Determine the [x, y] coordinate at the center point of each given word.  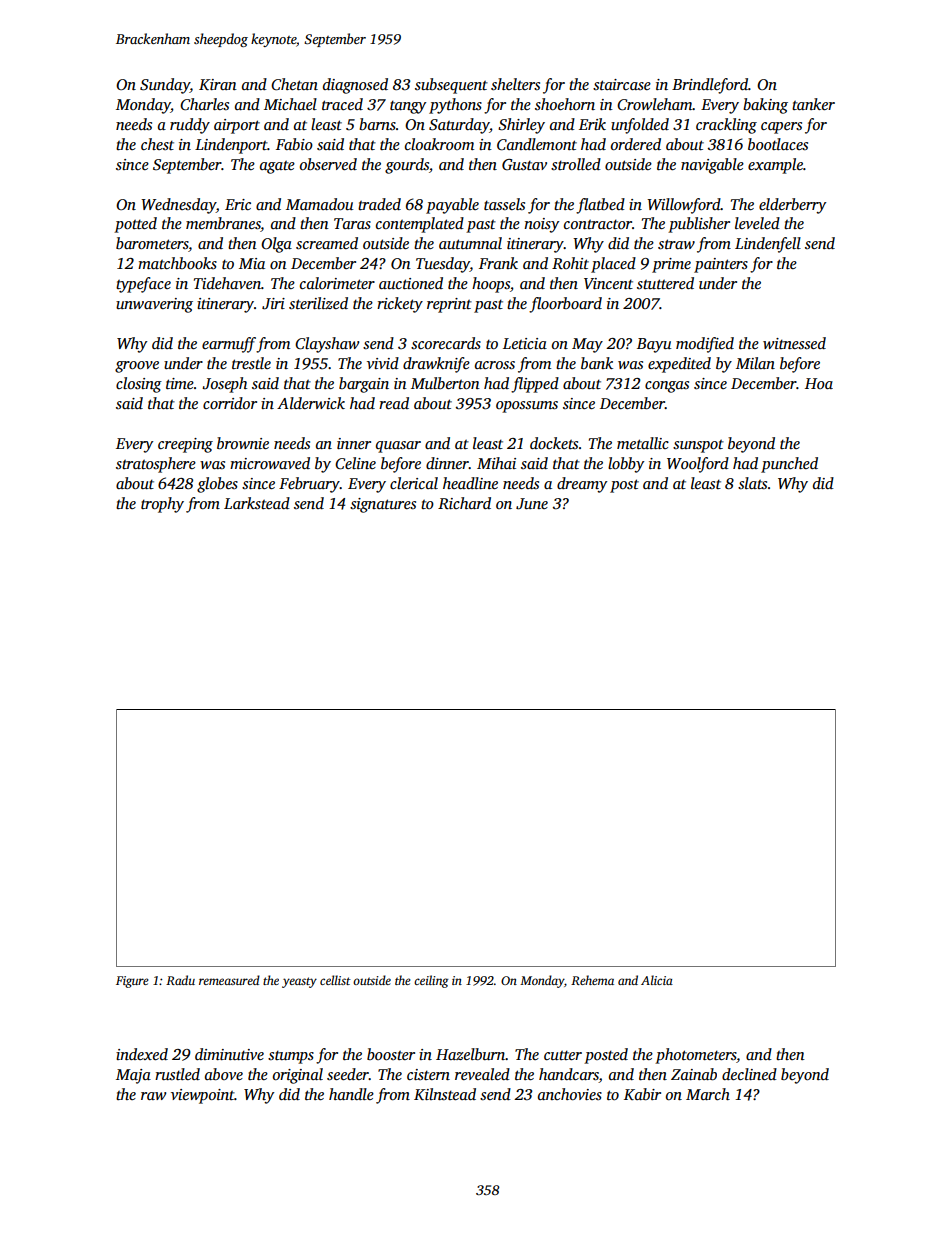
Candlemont [537, 144]
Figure [132, 982]
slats [752, 483]
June [532, 504]
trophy [162, 505]
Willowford [684, 206]
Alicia [657, 980]
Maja [133, 1076]
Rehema [592, 980]
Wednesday [178, 206]
